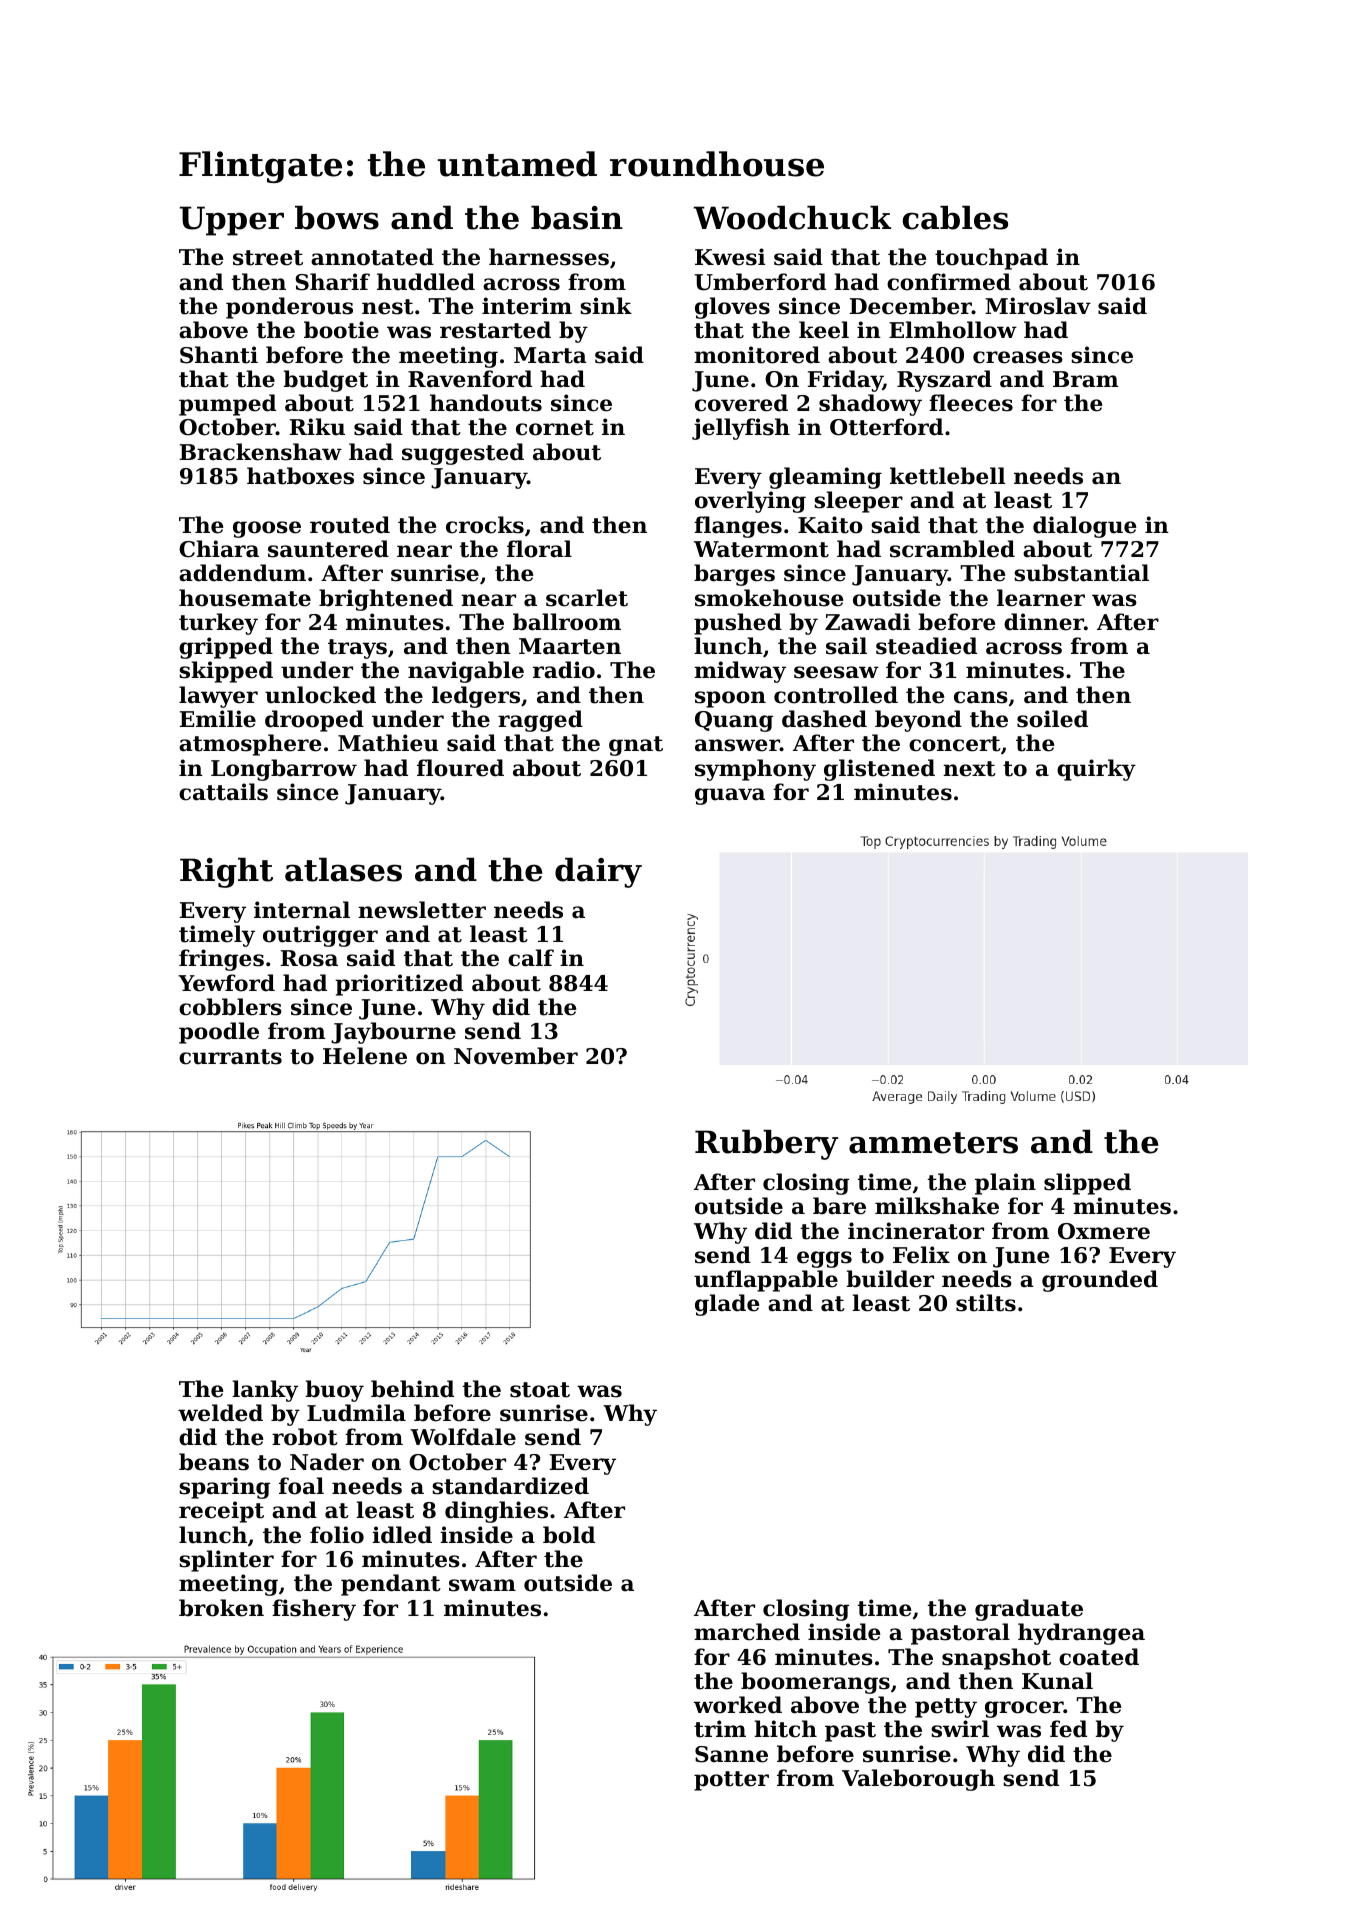 This screenshot has width=1360, height=1923. What do you see at coordinates (1099, 1657) in the screenshot?
I see `coated` at bounding box center [1099, 1657].
